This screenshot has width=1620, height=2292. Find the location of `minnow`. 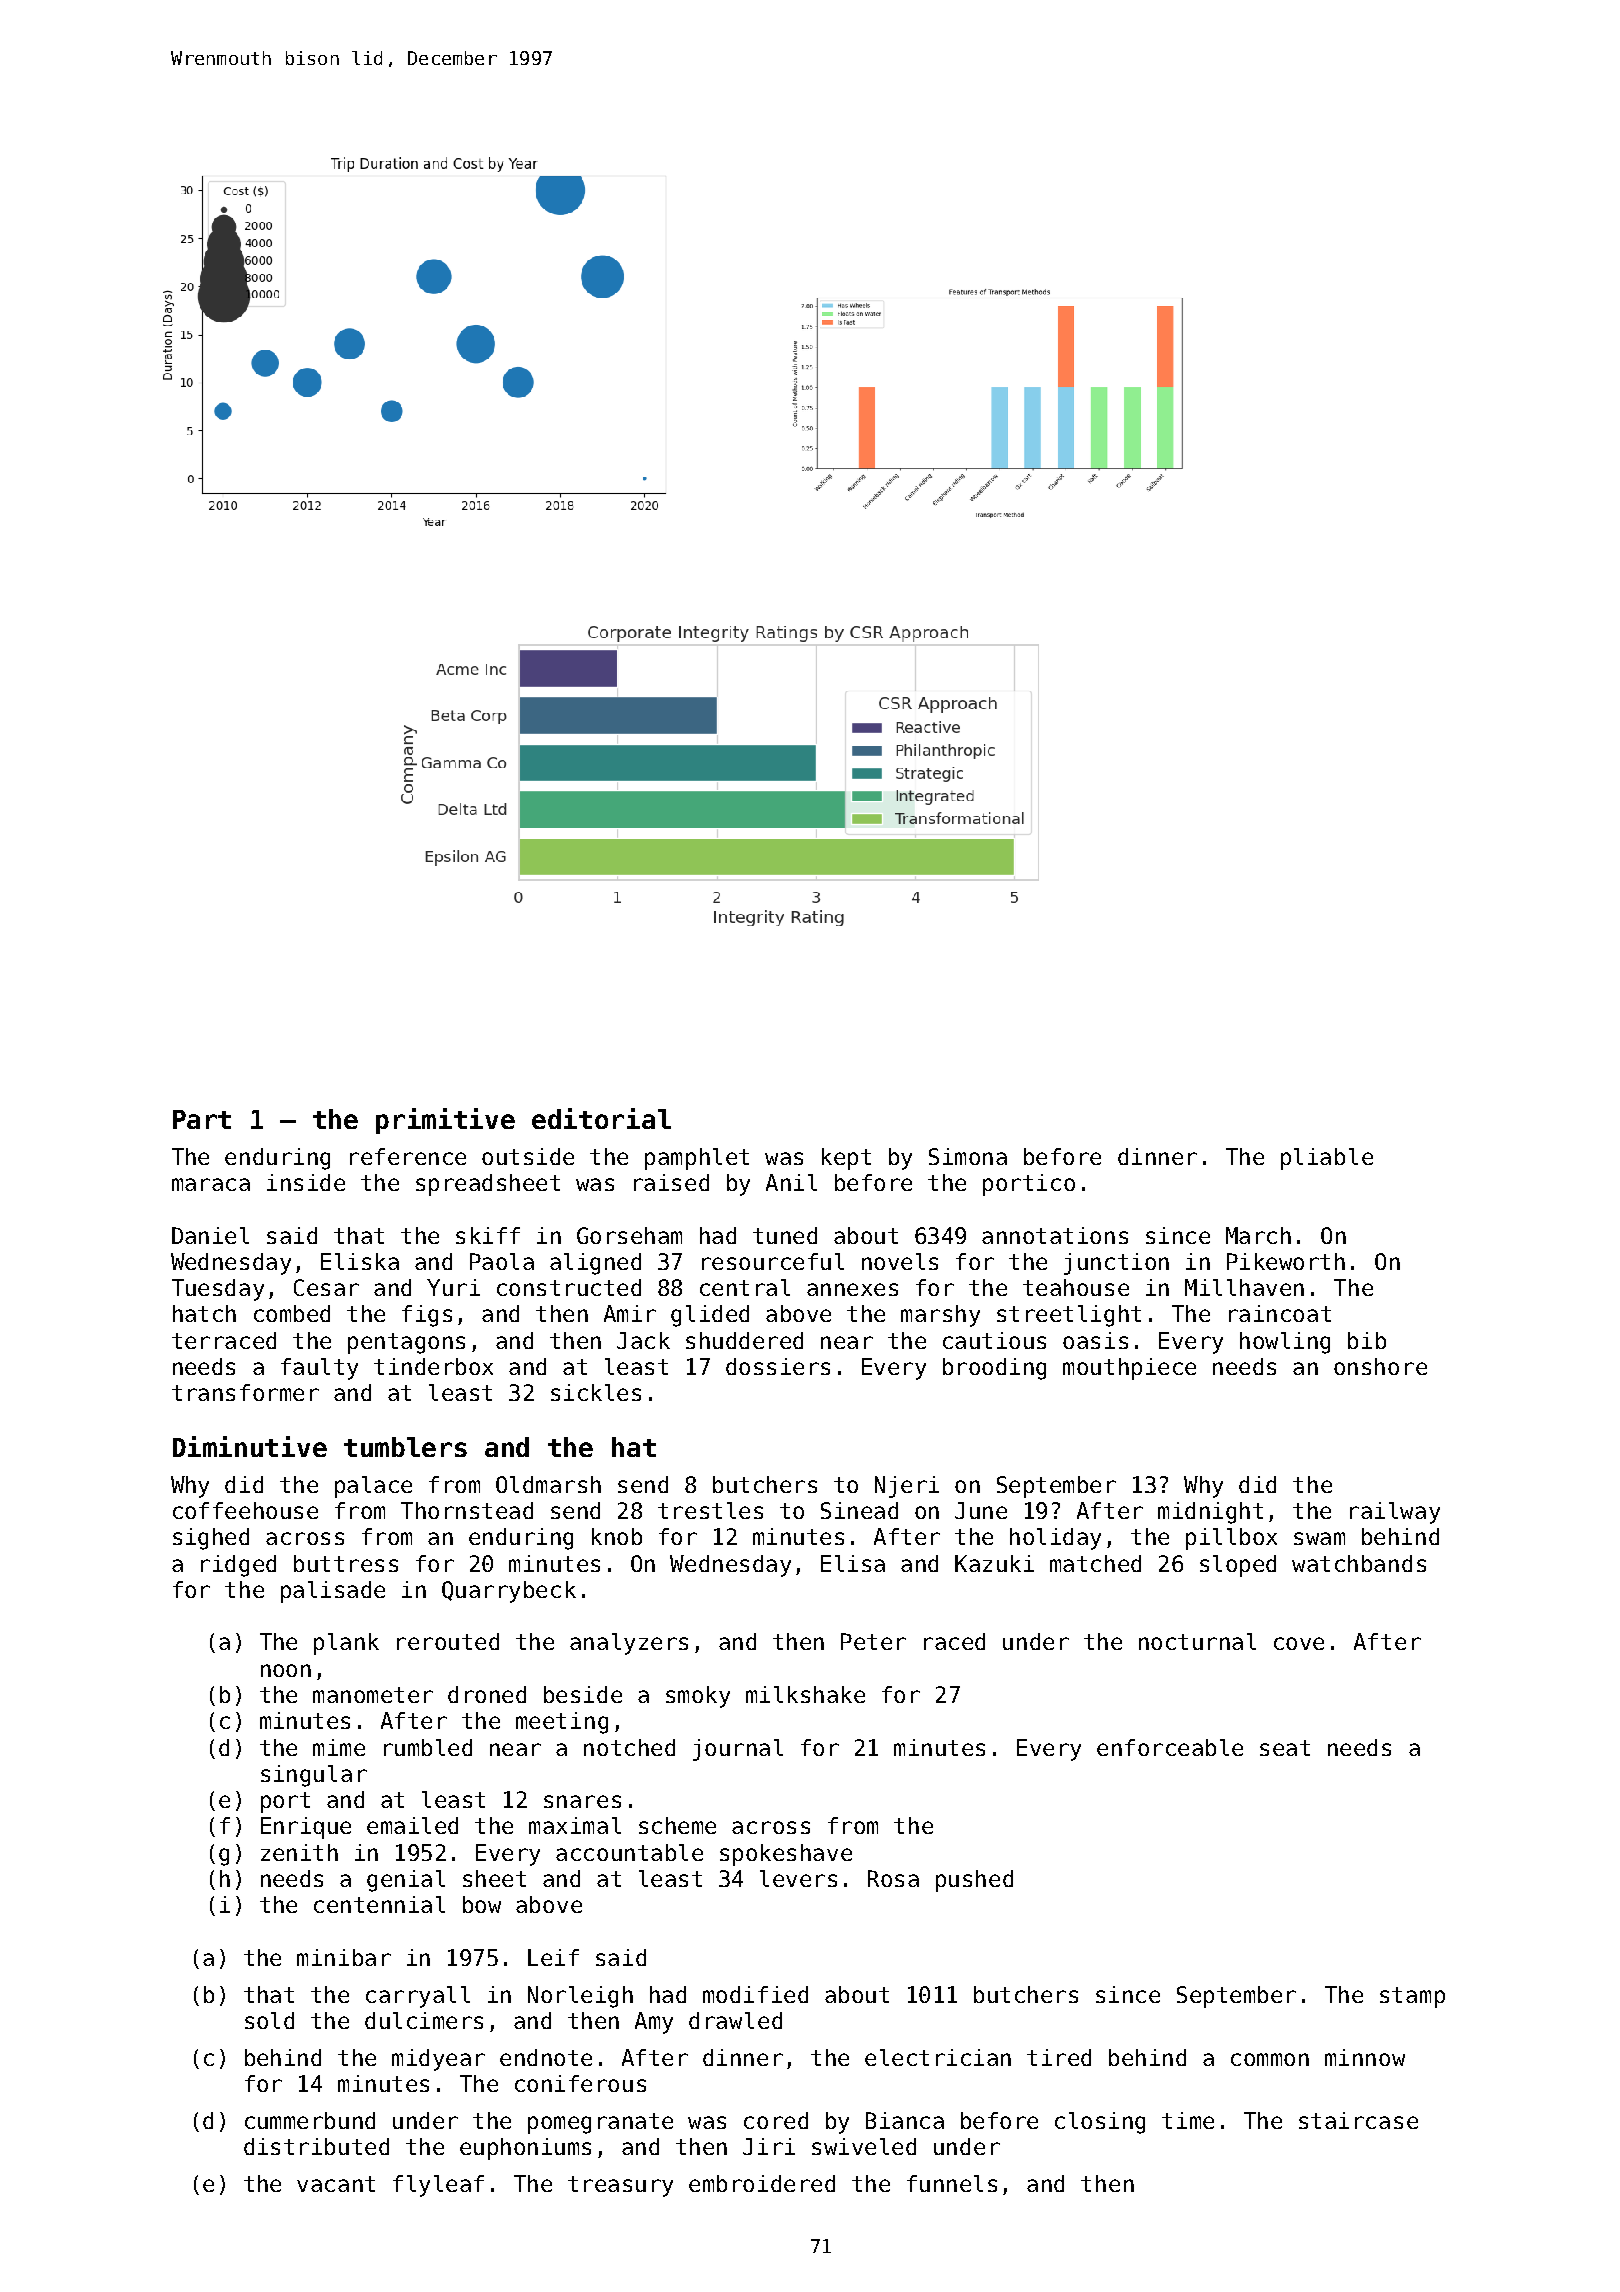

minnow is located at coordinates (1365, 2057).
